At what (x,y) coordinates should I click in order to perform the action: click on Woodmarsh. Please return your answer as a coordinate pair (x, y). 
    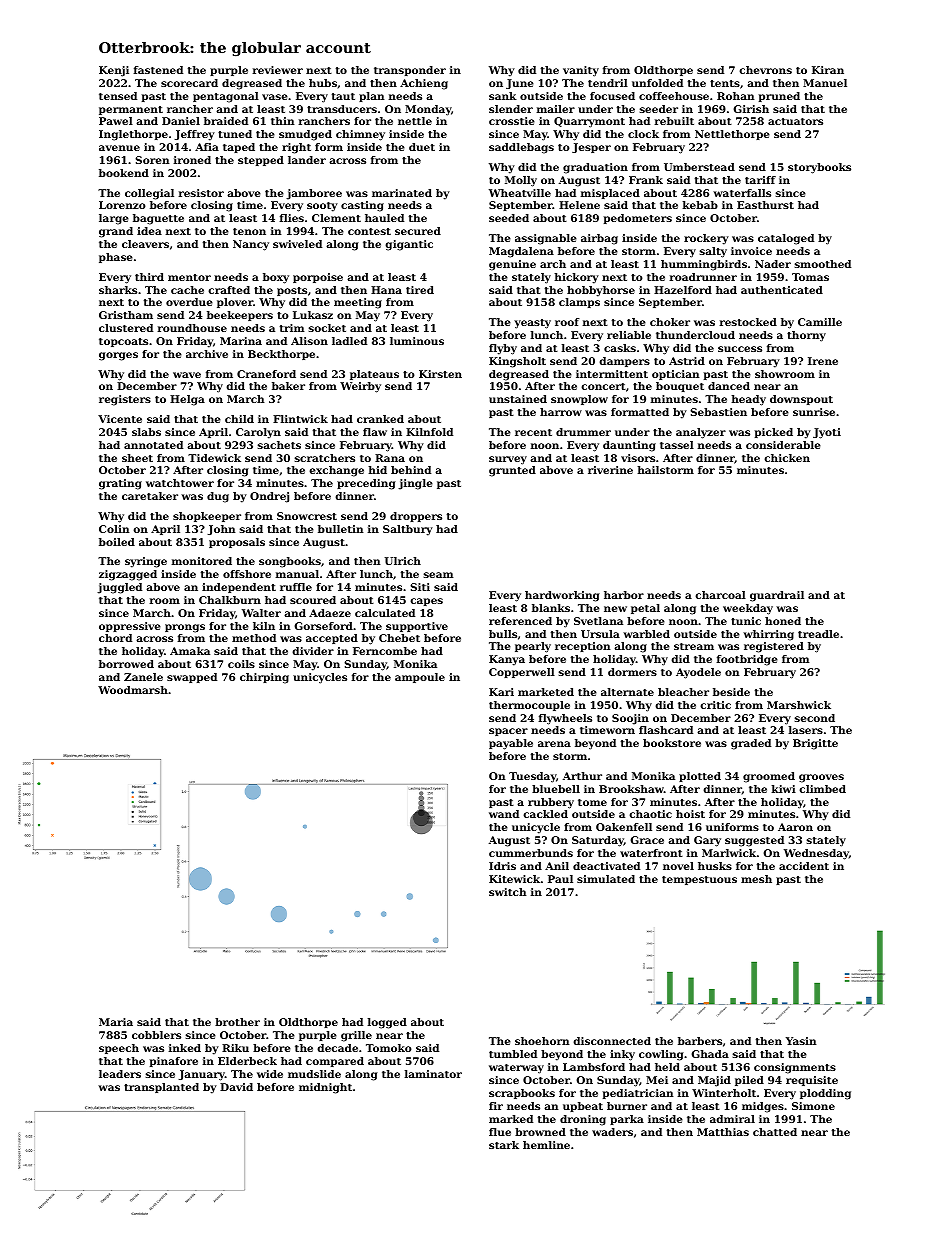
    Looking at the image, I should click on (133, 690).
